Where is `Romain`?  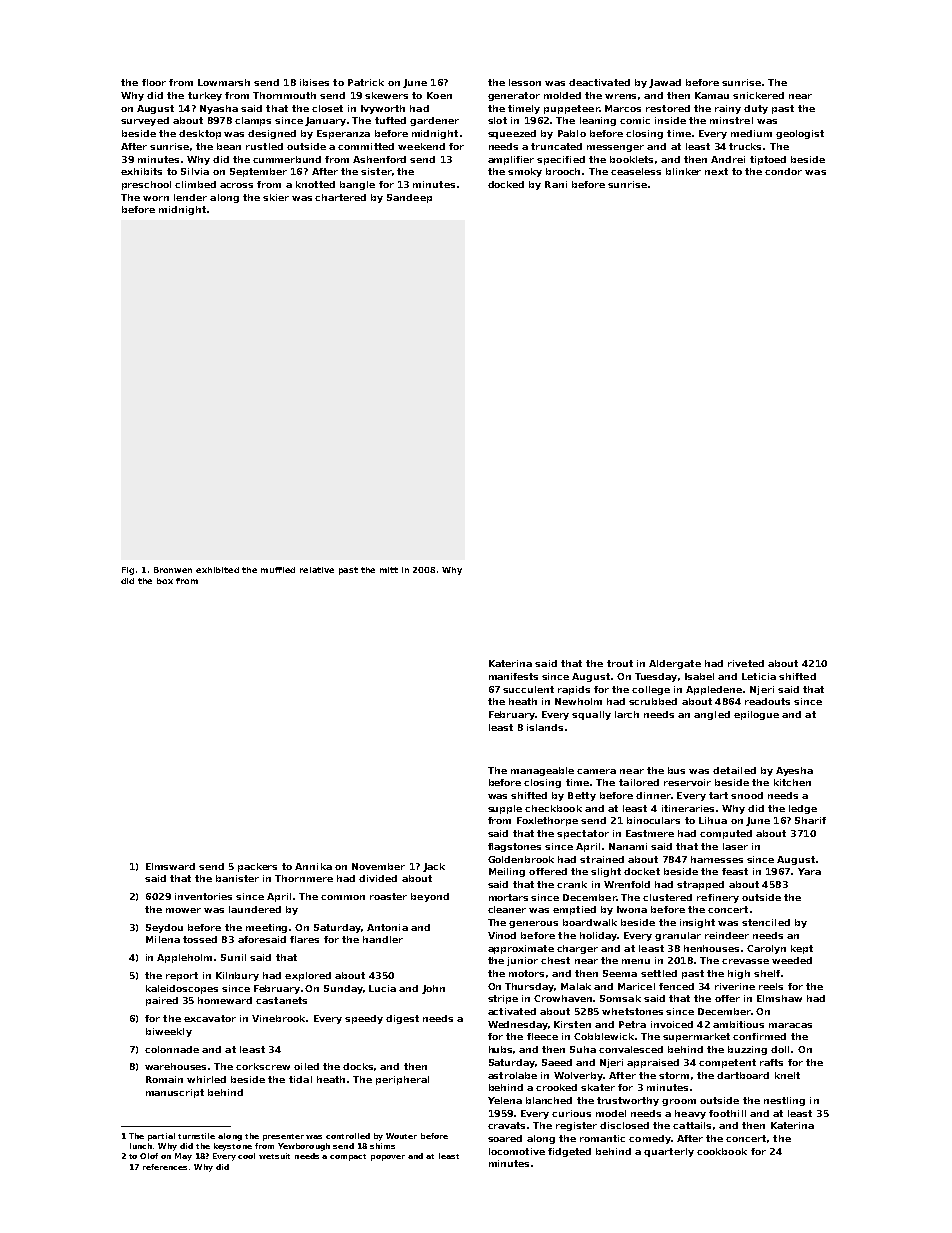 Romain is located at coordinates (164, 1079).
